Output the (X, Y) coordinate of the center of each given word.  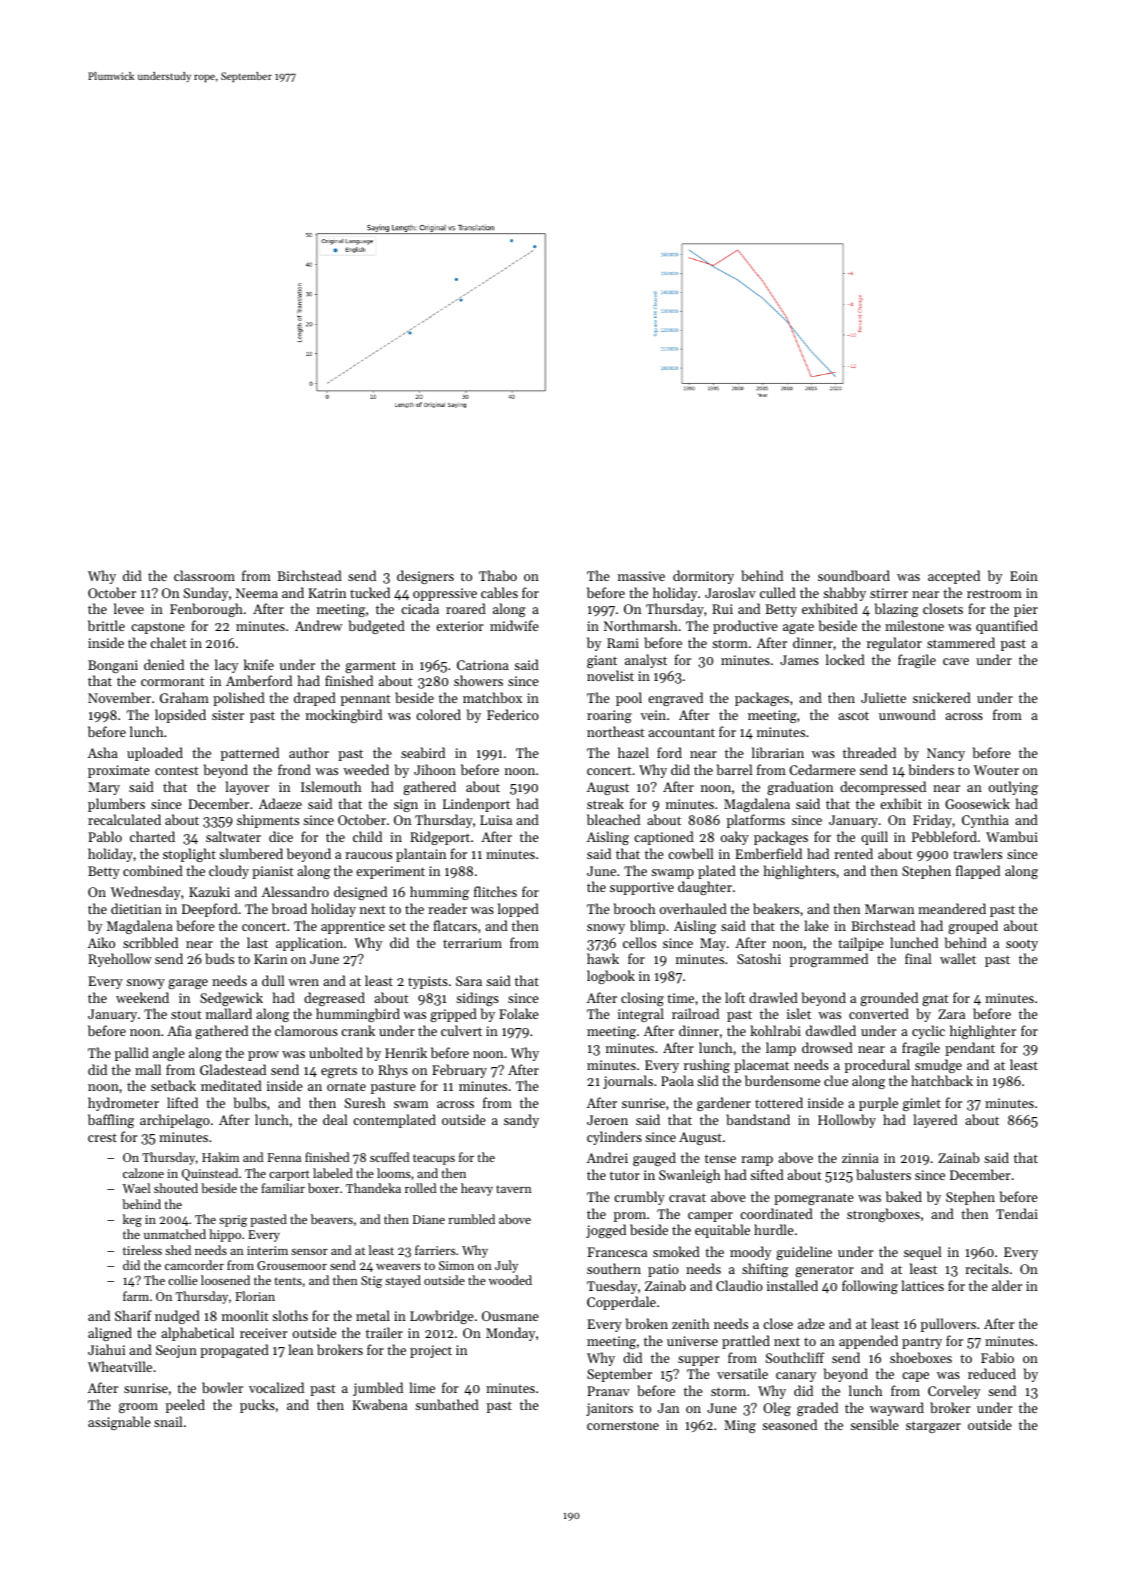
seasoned (789, 1424)
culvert (461, 1030)
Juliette (883, 697)
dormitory (703, 577)
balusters (883, 1174)
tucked (370, 592)
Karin (270, 959)
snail (168, 1421)
